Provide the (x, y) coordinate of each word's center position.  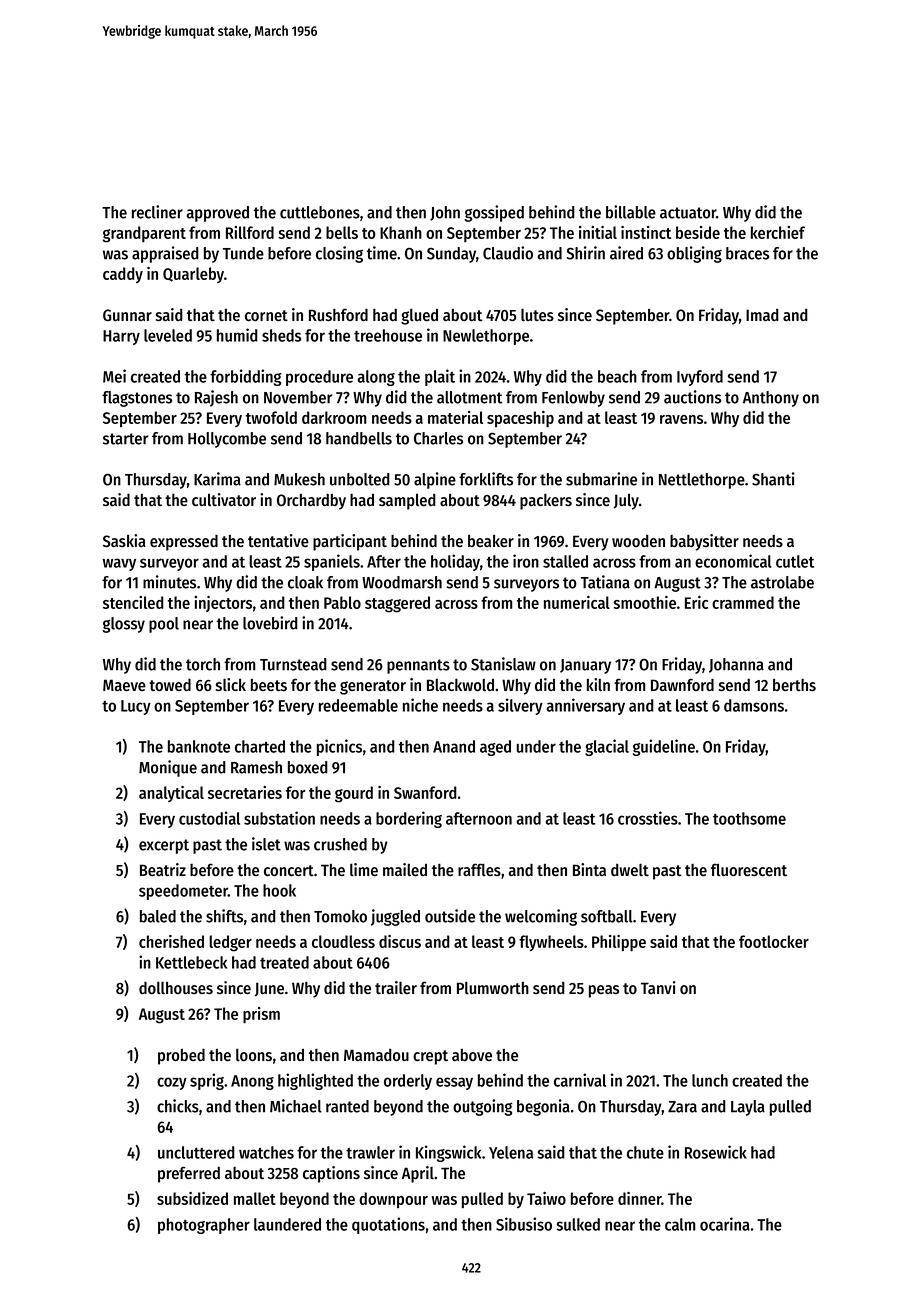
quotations (388, 1225)
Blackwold (460, 685)
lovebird (270, 623)
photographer (204, 1226)
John (445, 213)
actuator (688, 213)
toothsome (749, 818)
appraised (165, 254)
